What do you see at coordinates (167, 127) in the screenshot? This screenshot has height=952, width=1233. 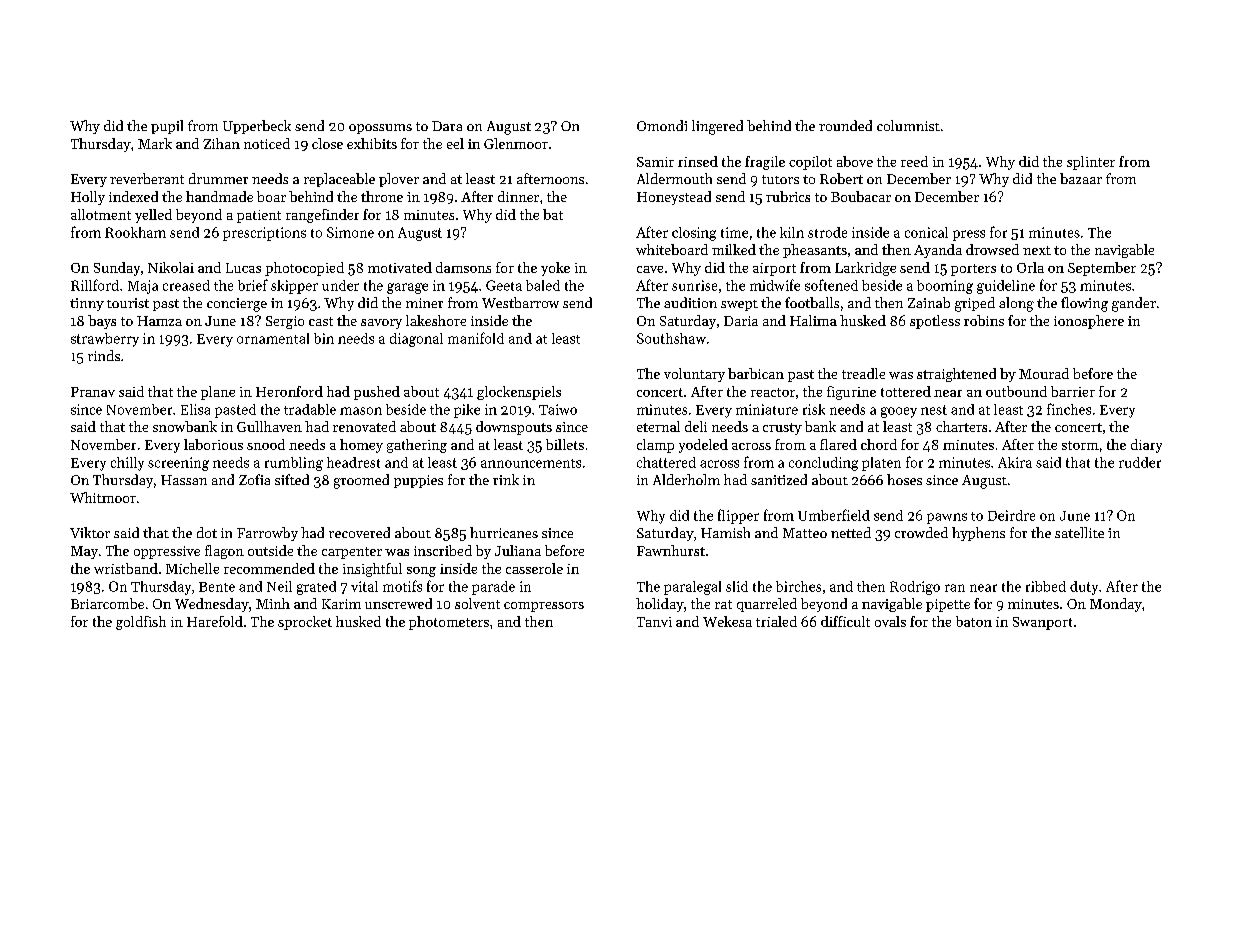 I see `pupil` at bounding box center [167, 127].
